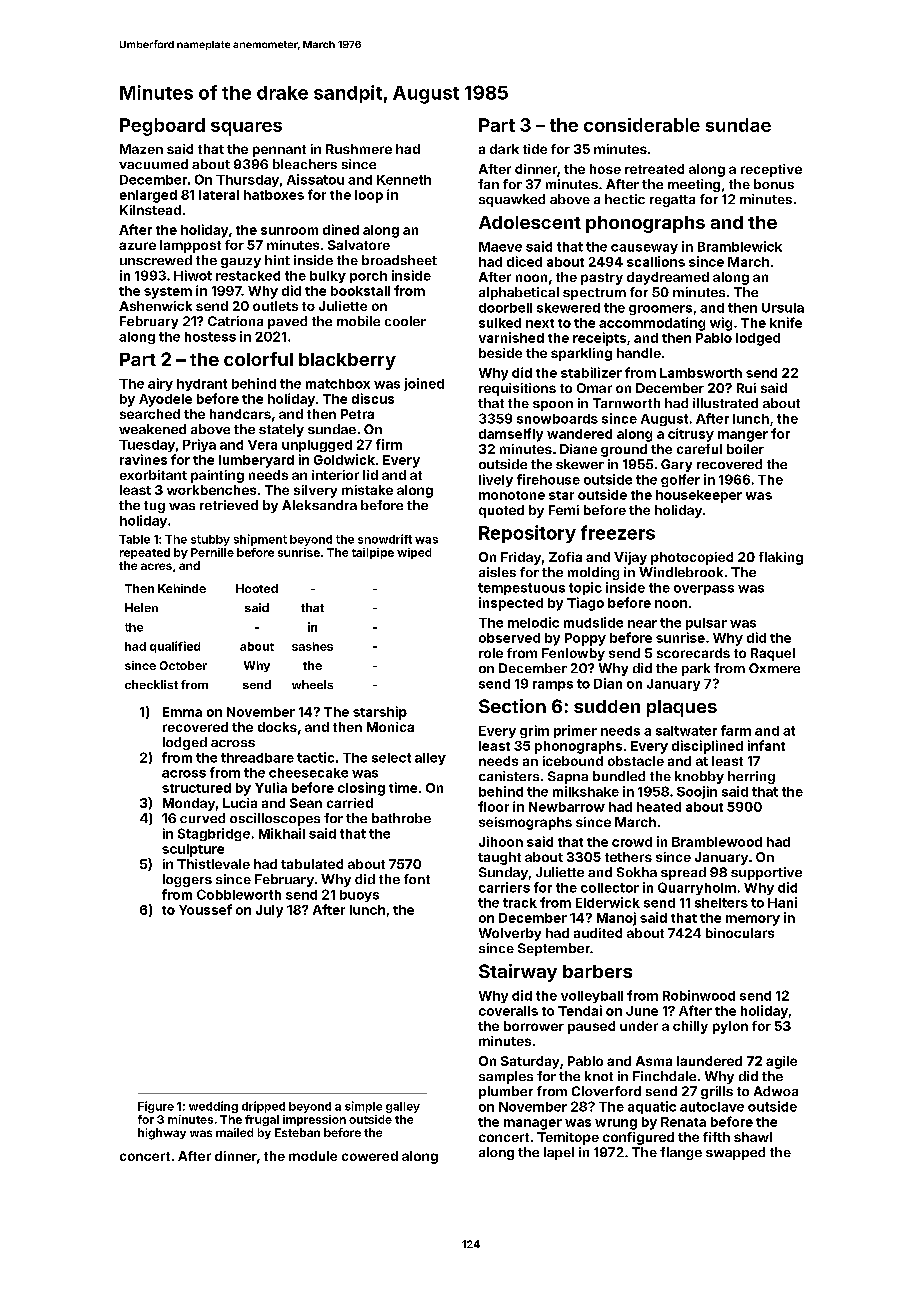 The image size is (924, 1308). What do you see at coordinates (246, 129) in the image?
I see `squares` at bounding box center [246, 129].
